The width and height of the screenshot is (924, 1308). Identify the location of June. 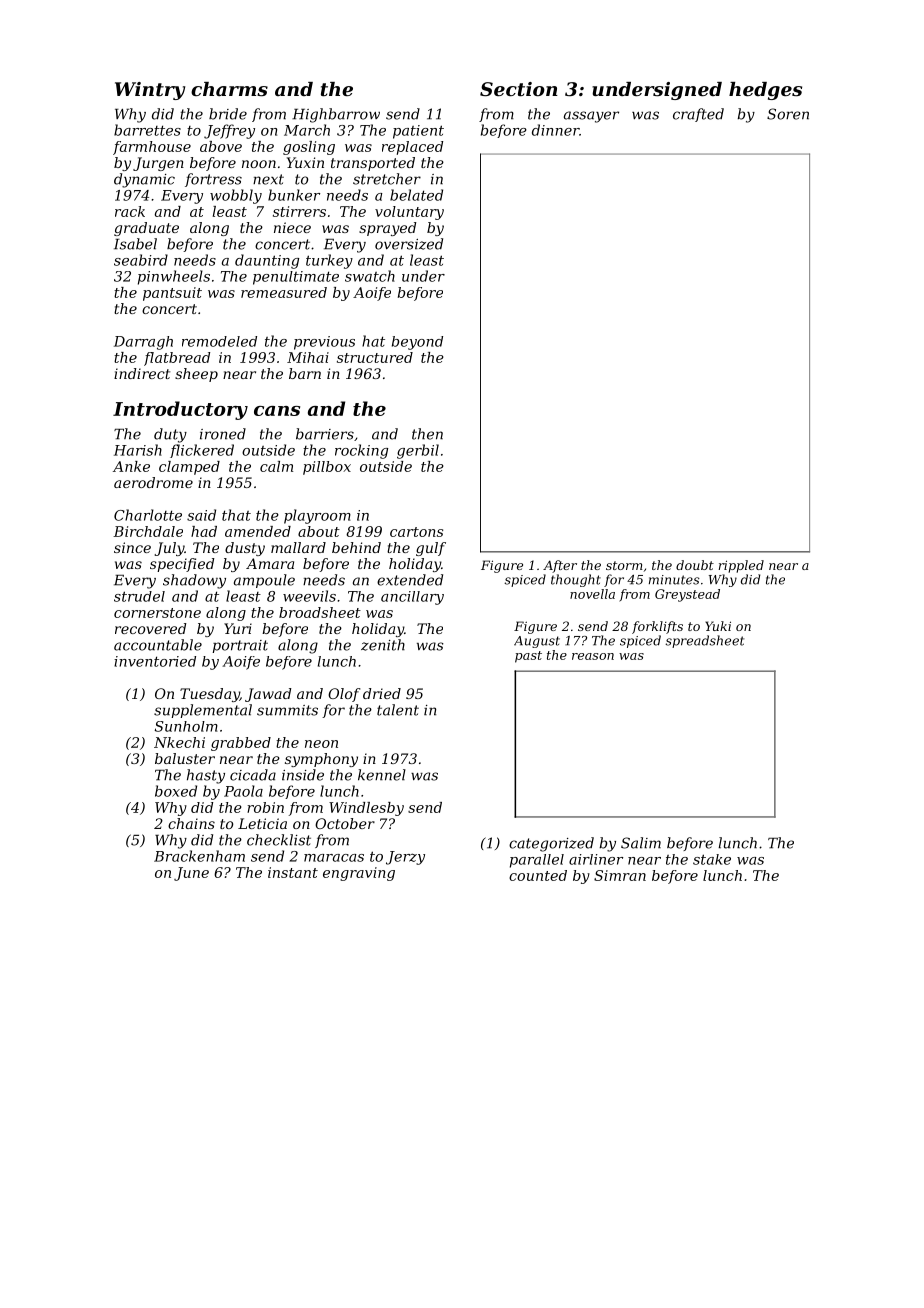
(191, 874).
